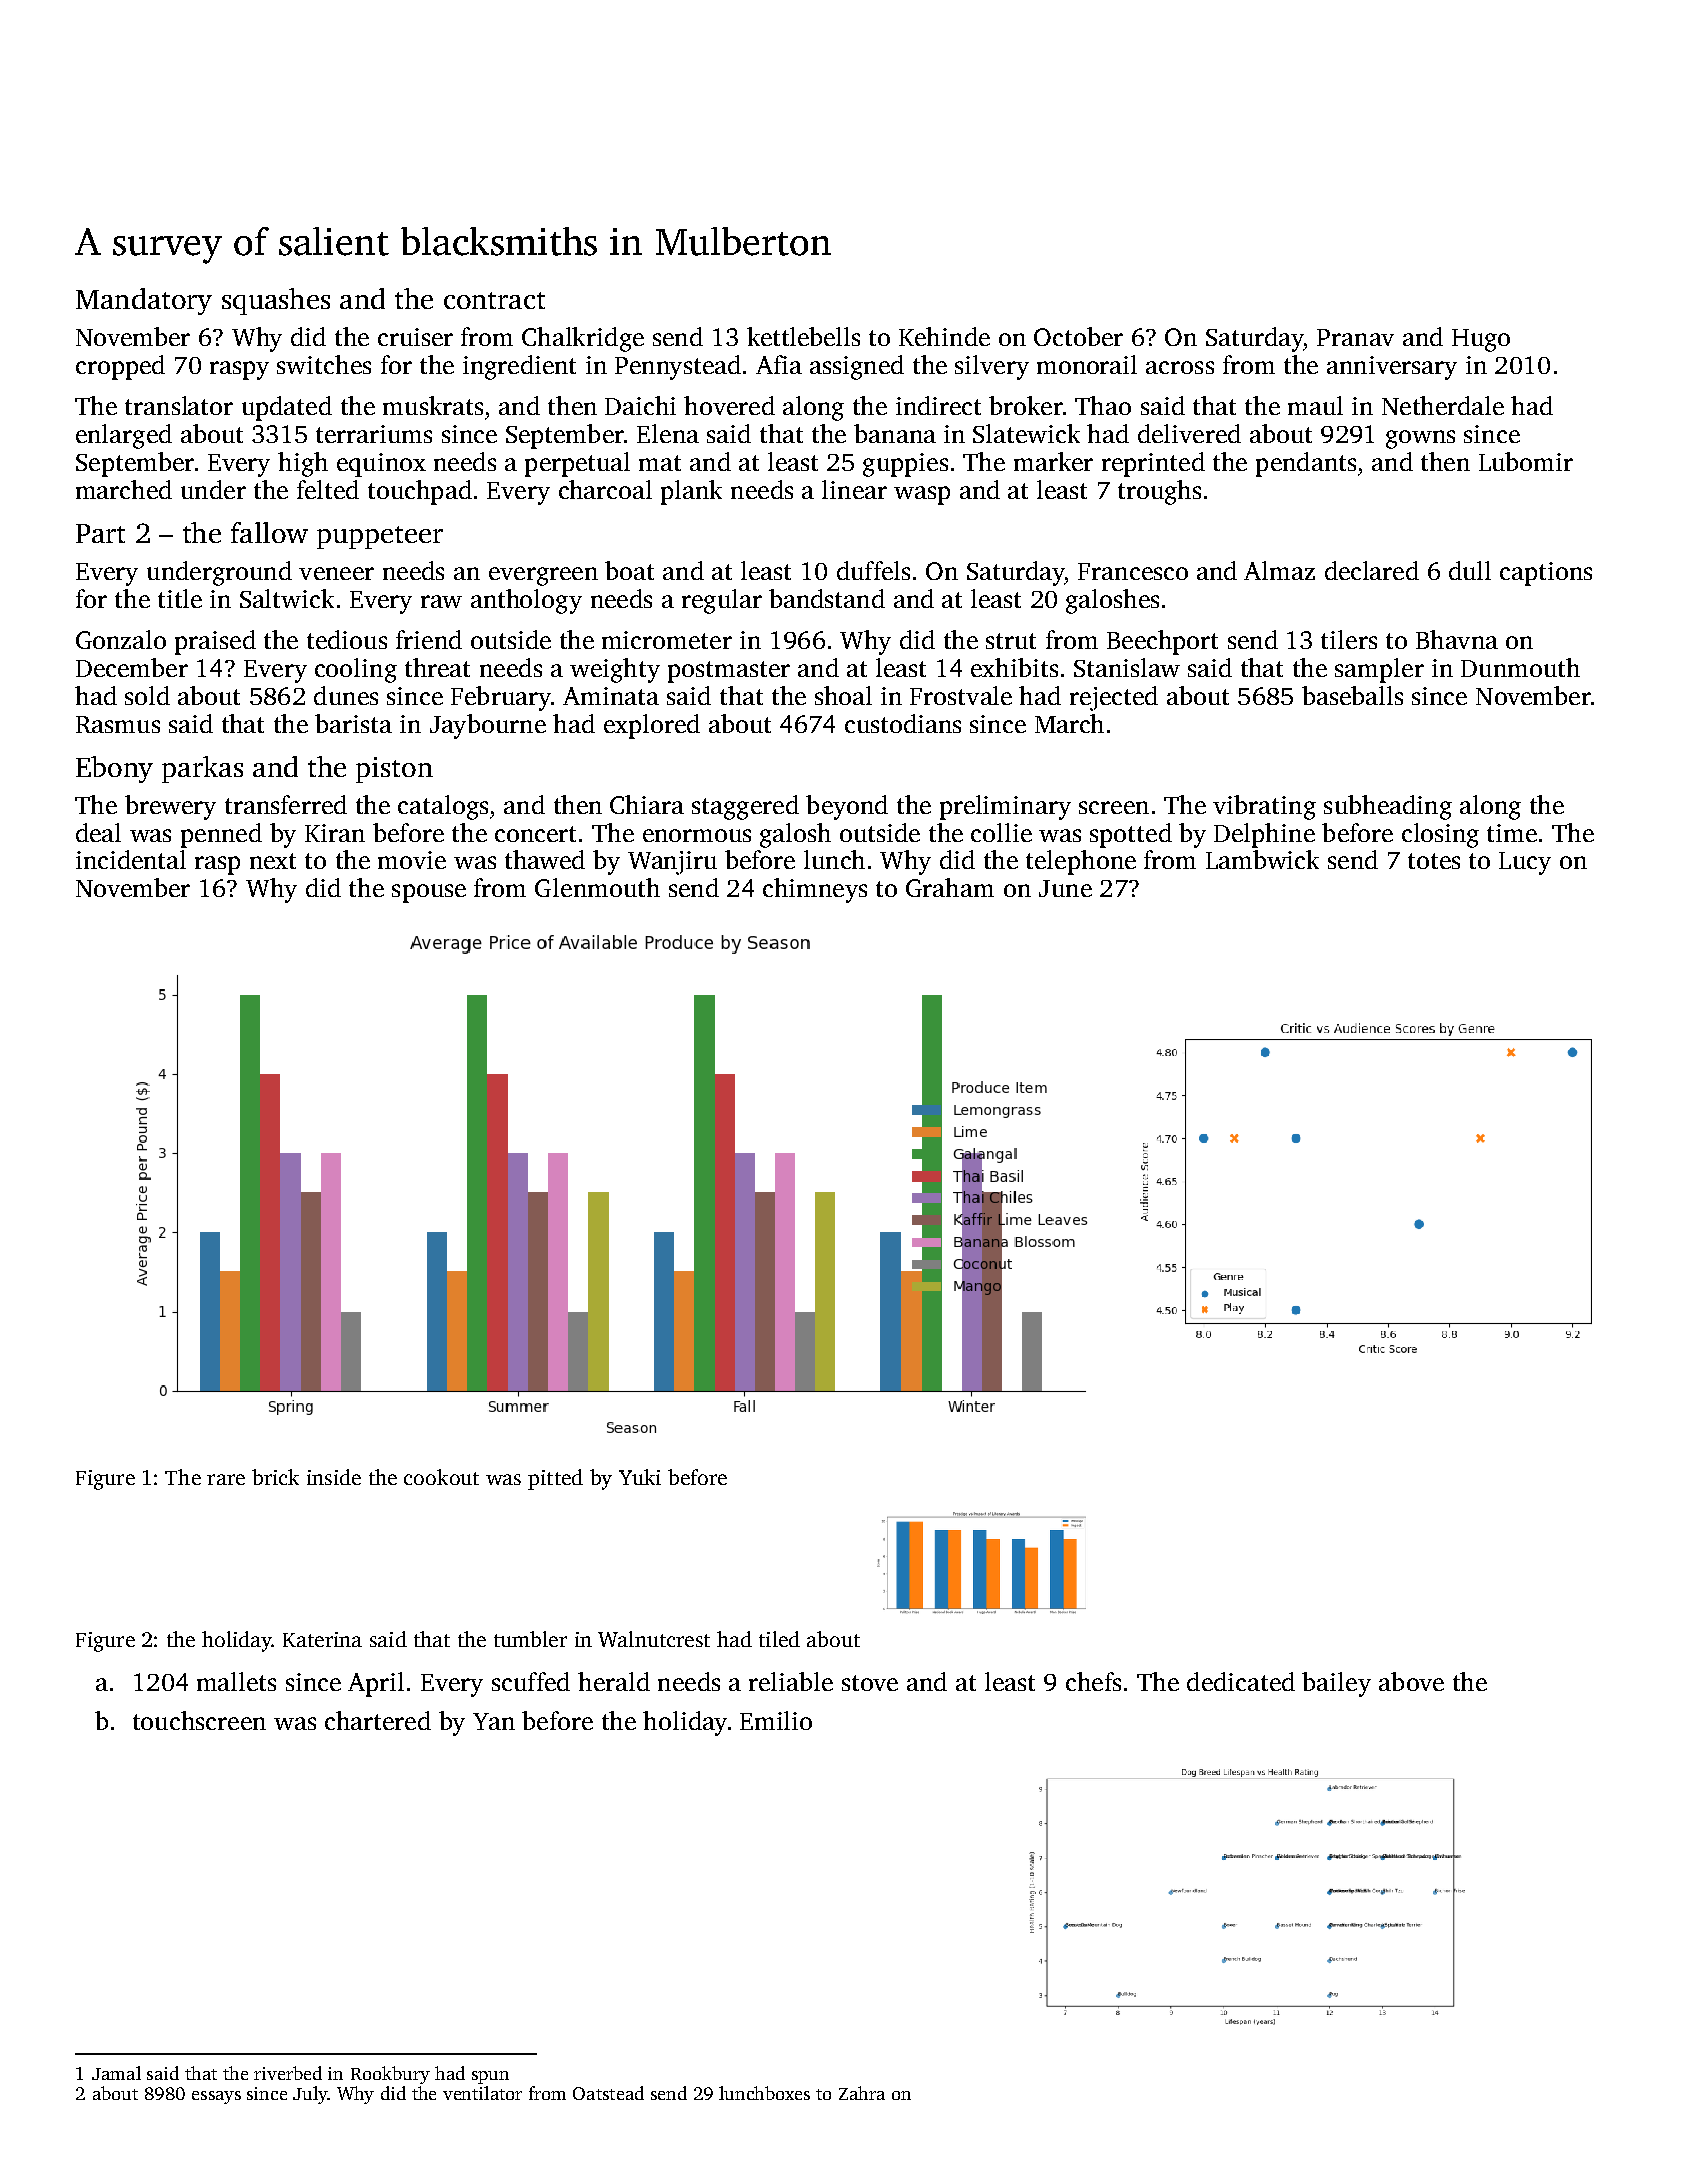 The image size is (1683, 2178). Describe the element at coordinates (494, 1721) in the screenshot. I see `Yan` at that location.
